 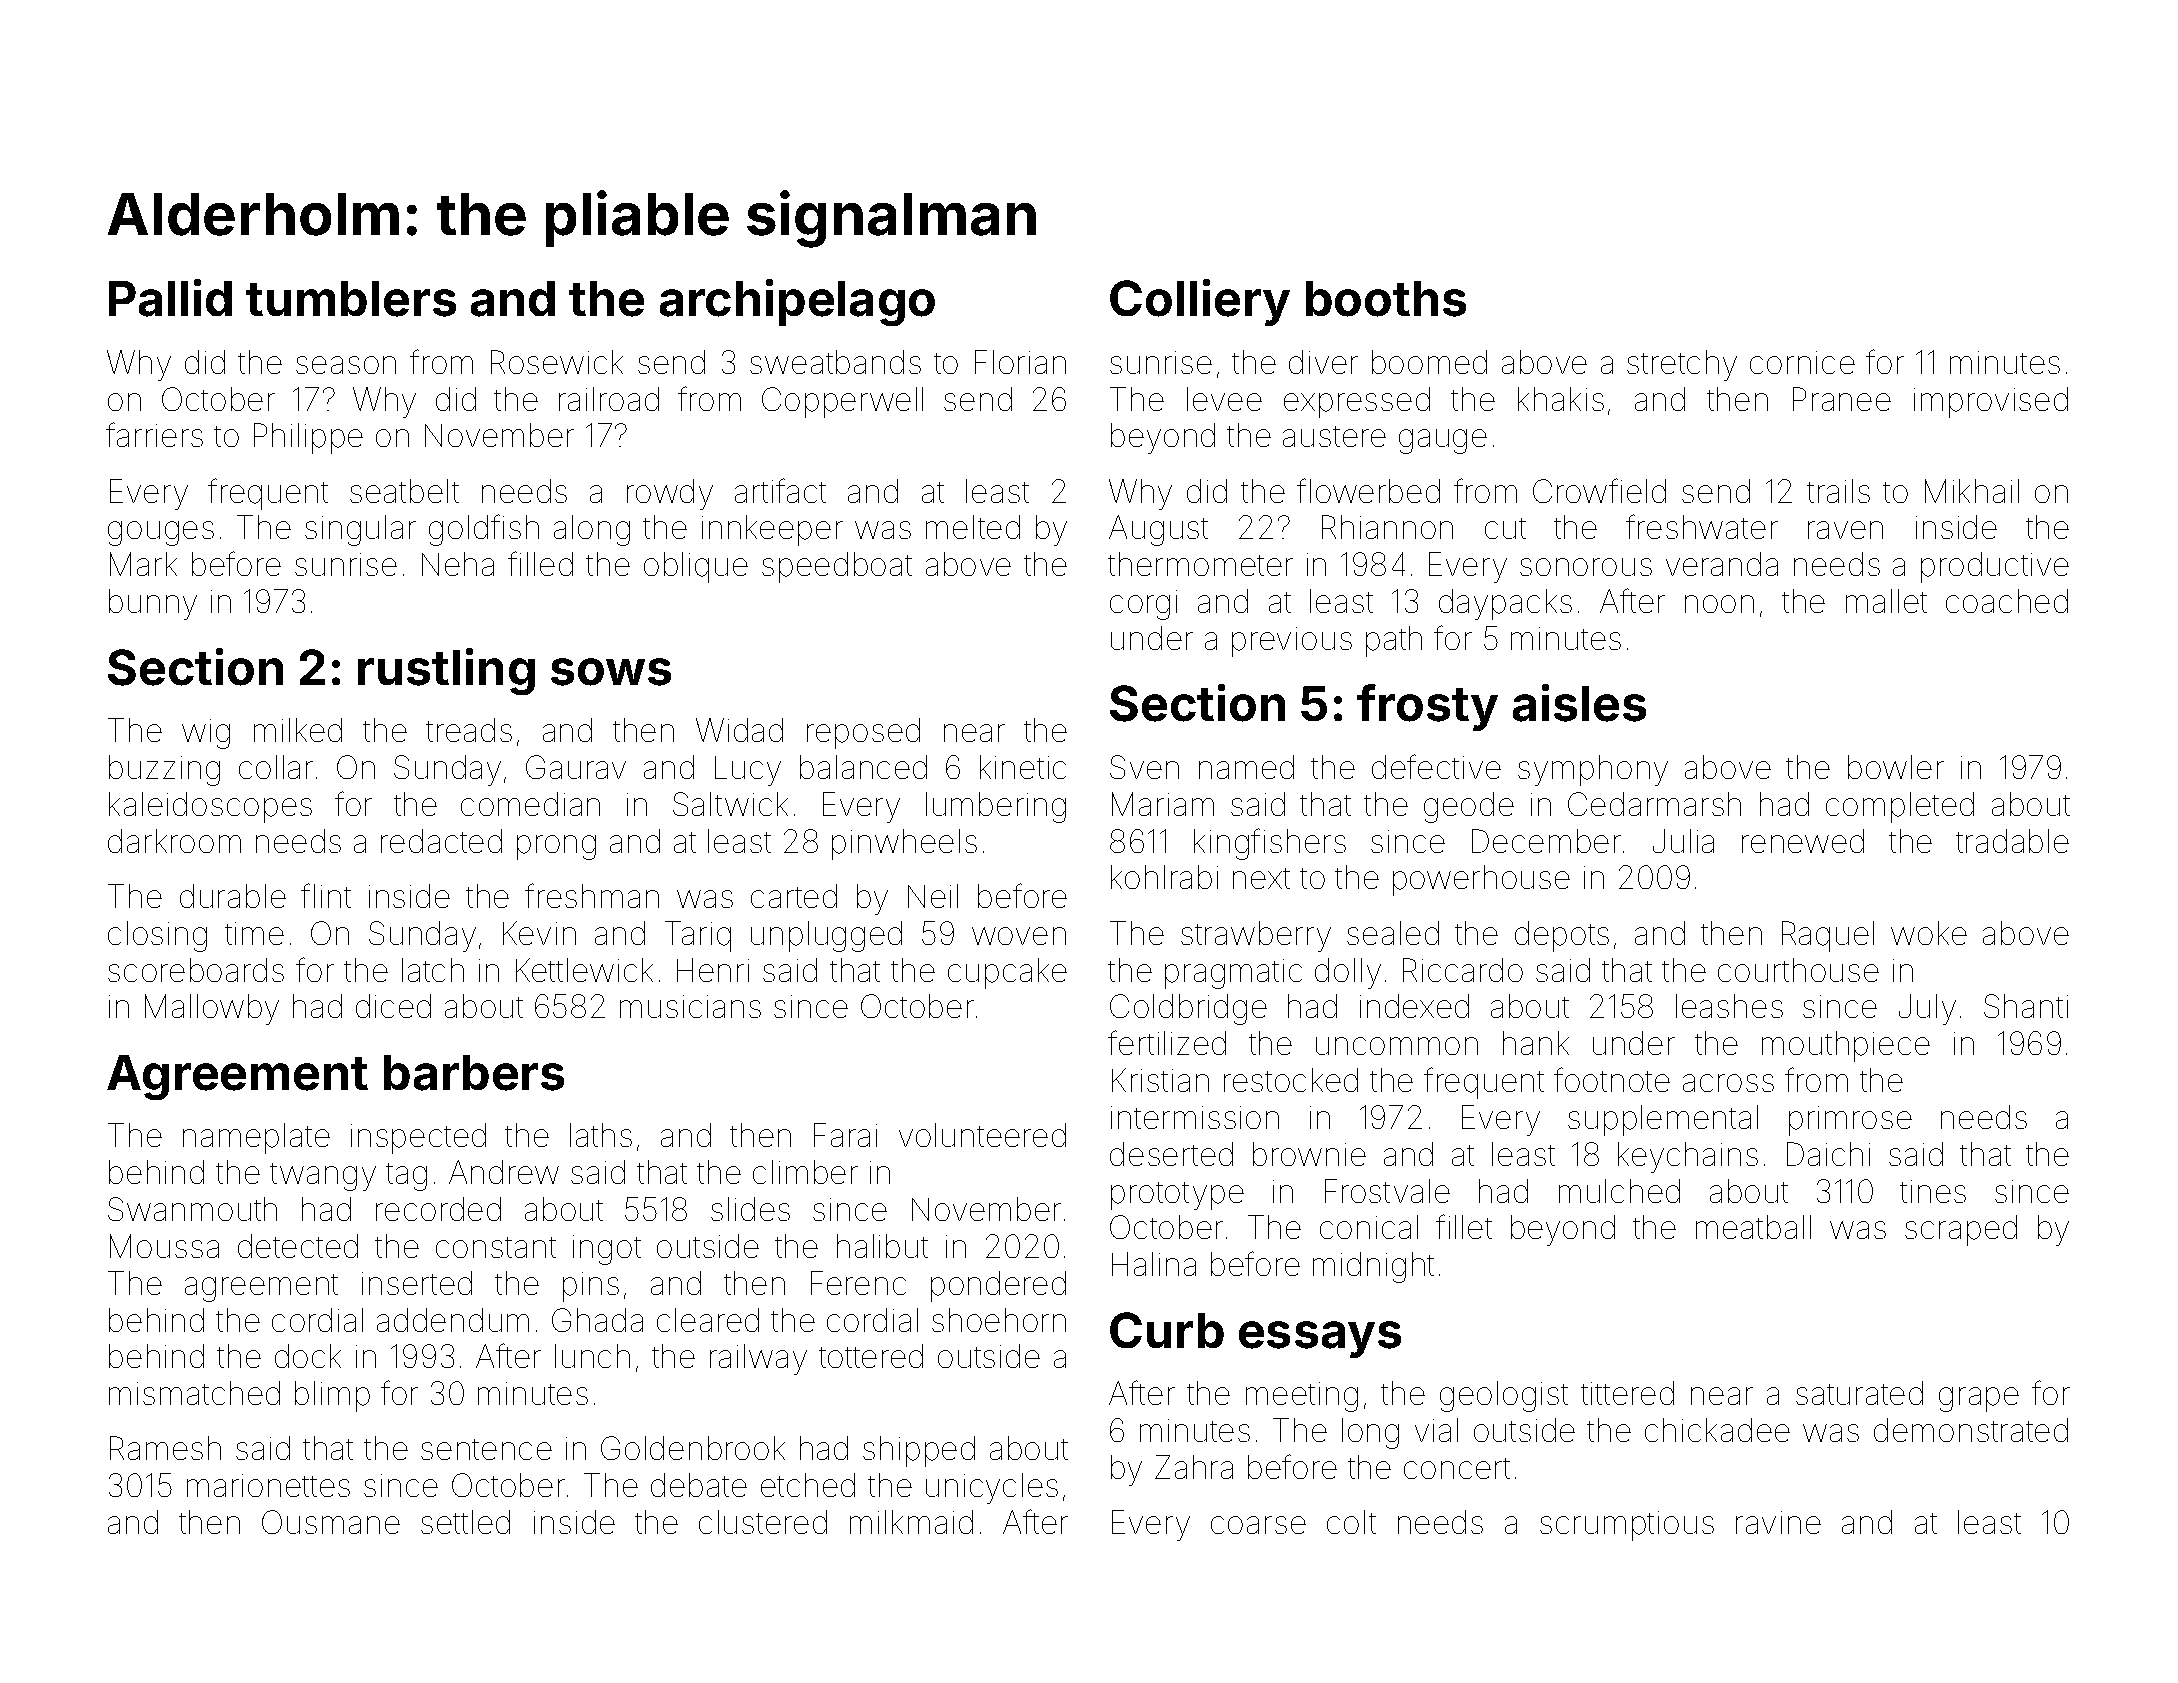 I want to click on shipped, so click(x=919, y=1451).
